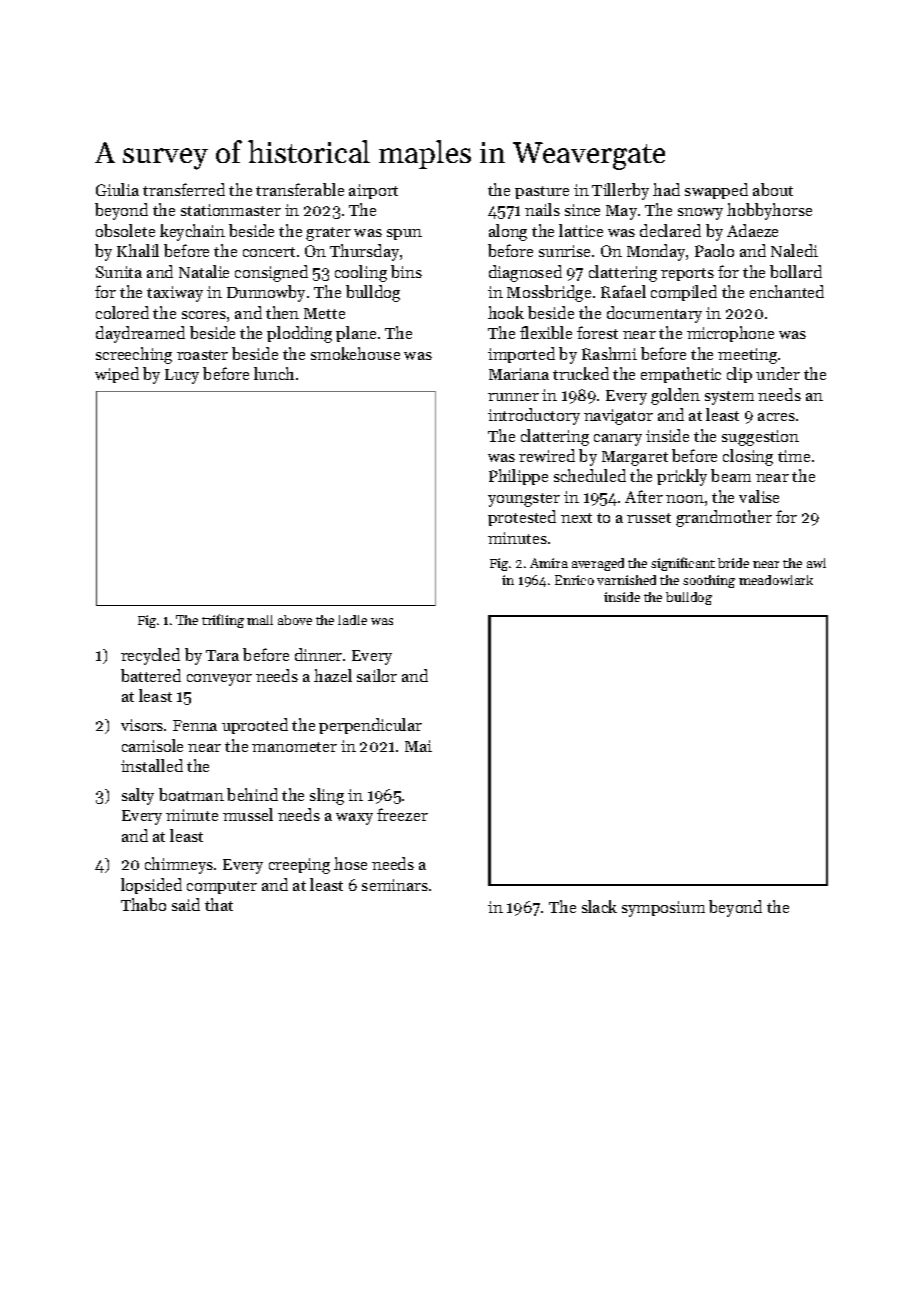  What do you see at coordinates (521, 355) in the screenshot?
I see `imported` at bounding box center [521, 355].
